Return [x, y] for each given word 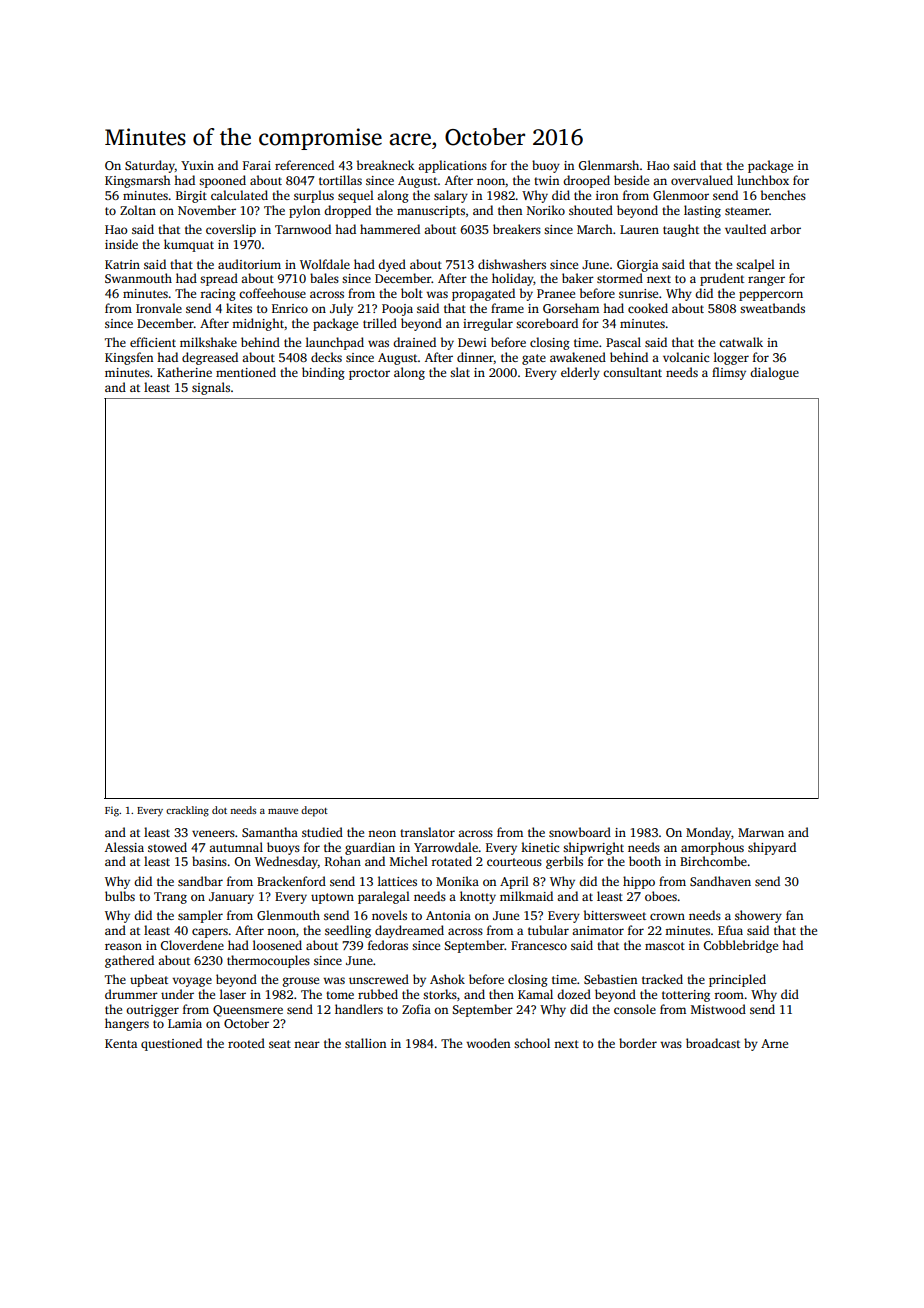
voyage [192, 982]
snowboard [580, 832]
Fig [112, 811]
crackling [187, 811]
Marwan [761, 832]
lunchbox [763, 180]
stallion [365, 1043]
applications [452, 166]
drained [414, 342]
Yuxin [197, 165]
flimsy [729, 373]
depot [314, 811]
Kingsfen [129, 358]
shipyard [772, 848]
